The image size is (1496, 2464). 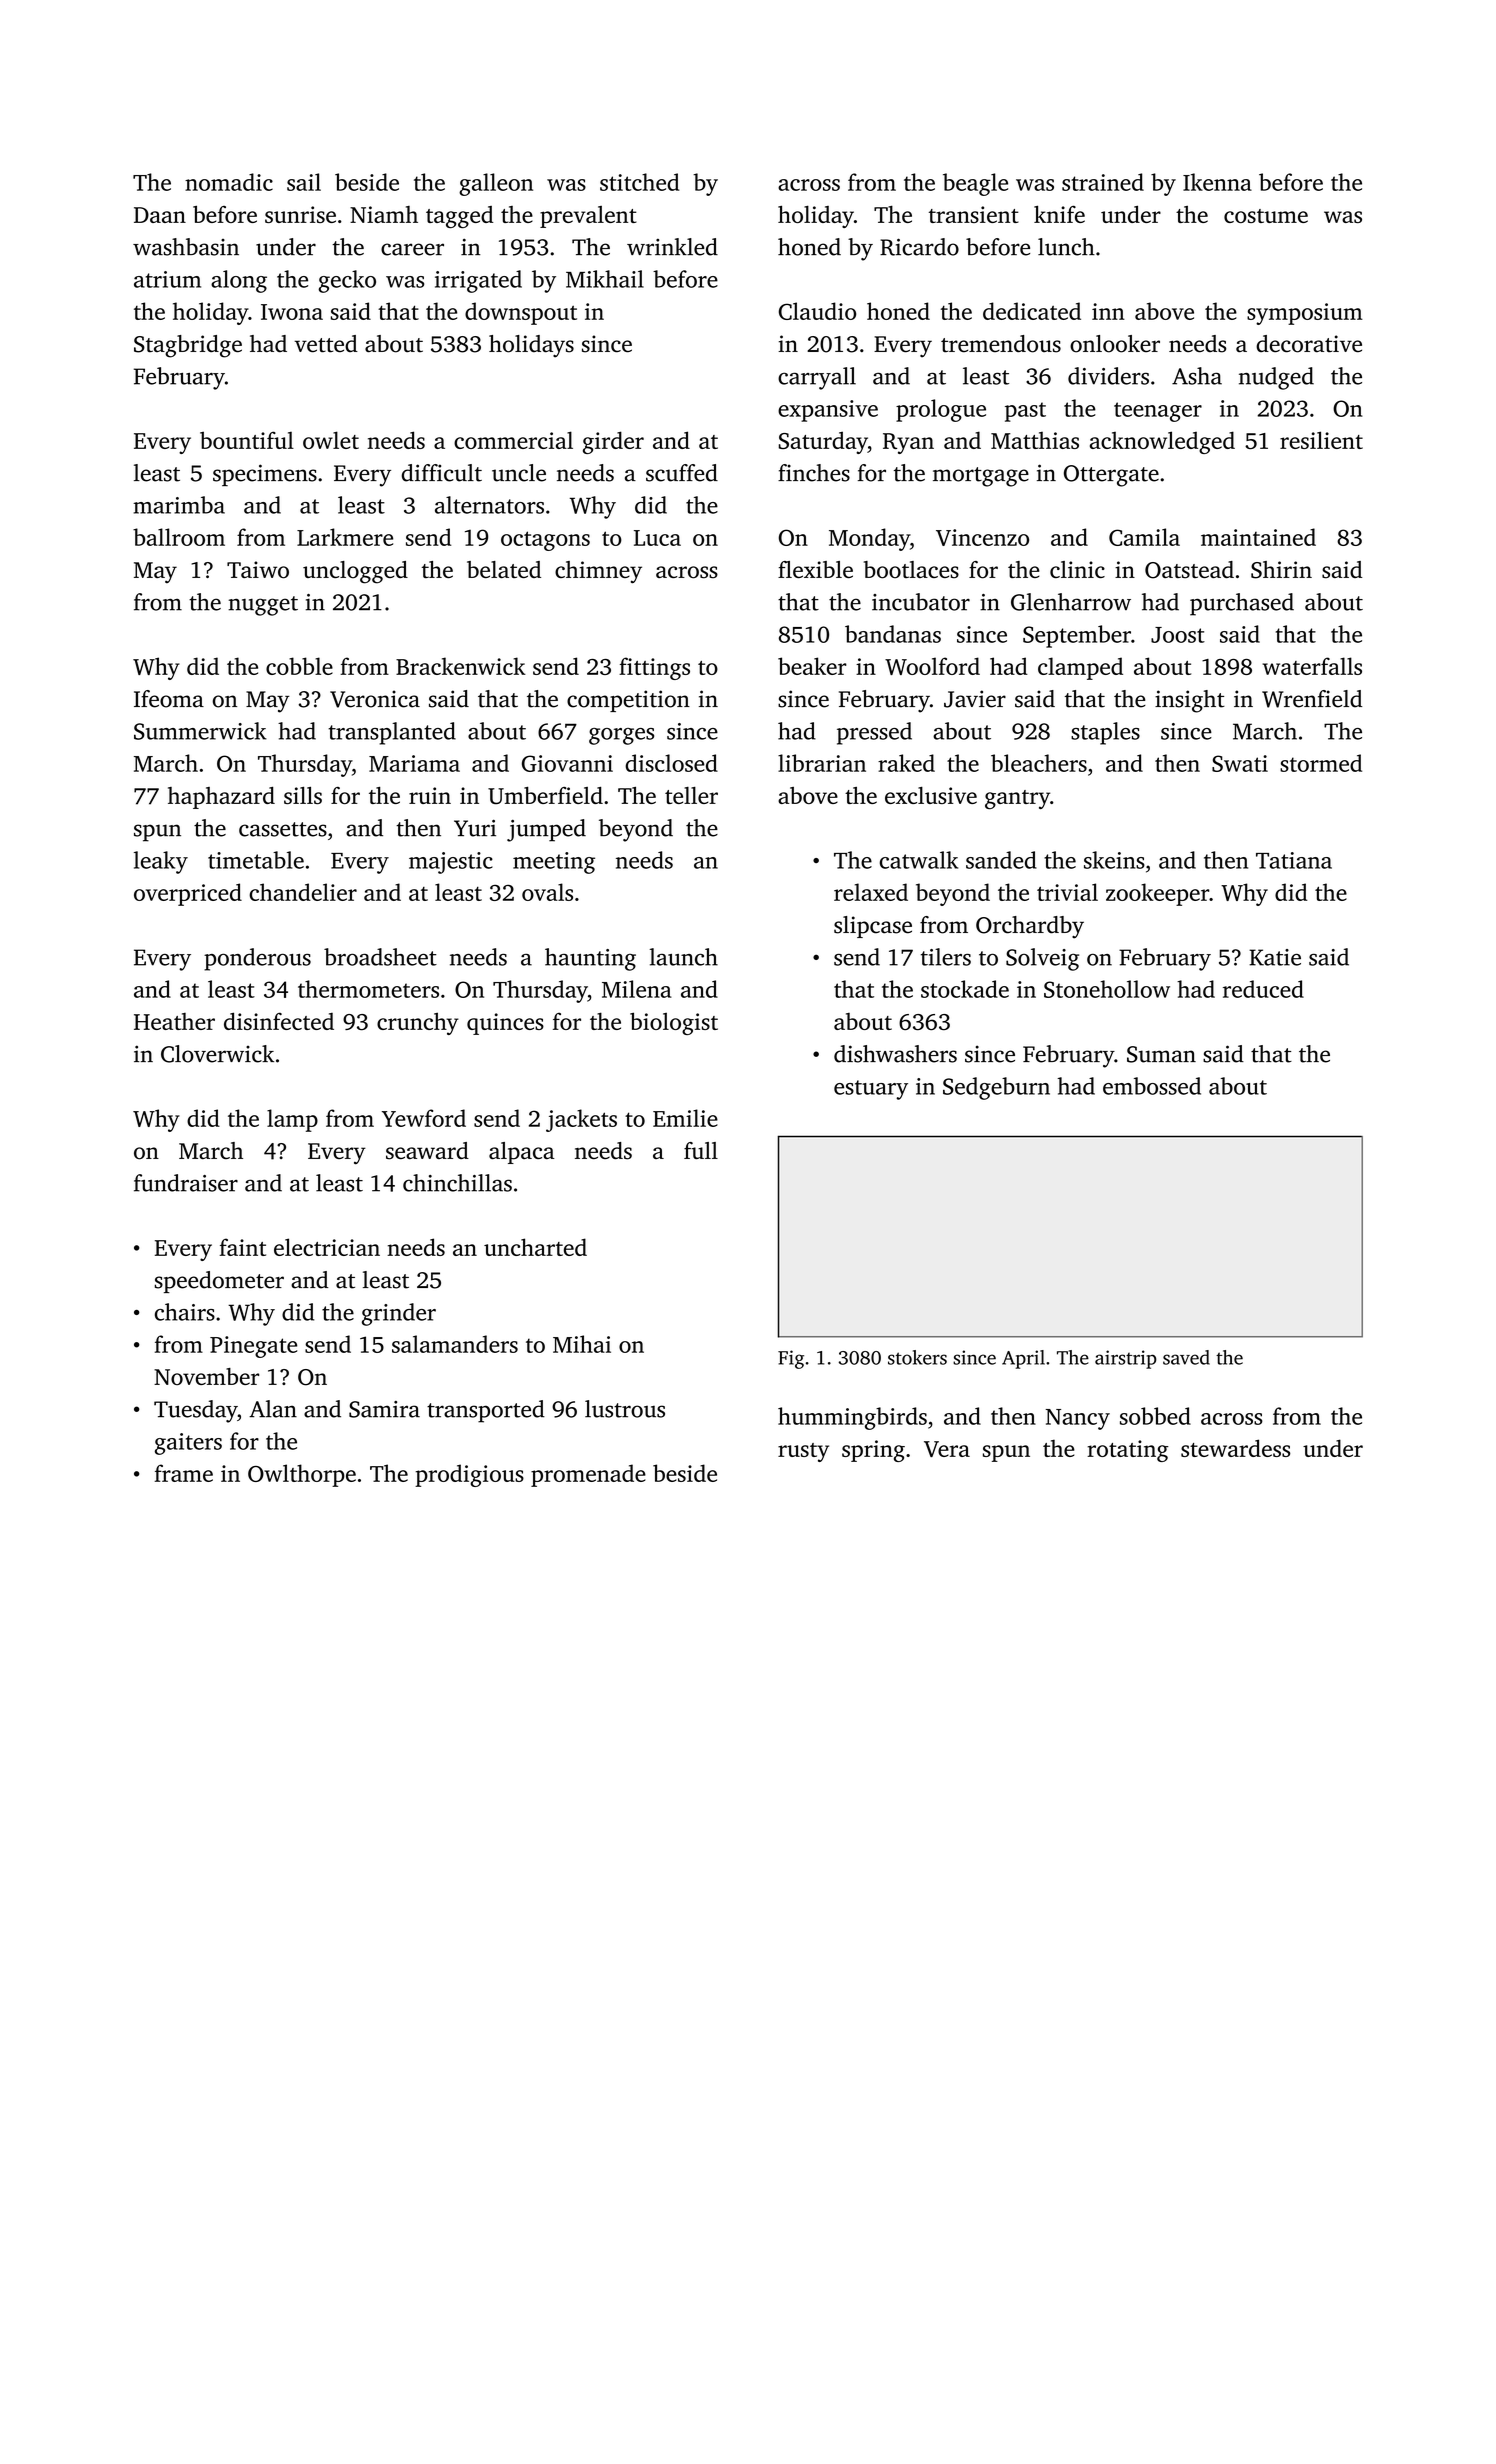 I want to click on cobble, so click(x=299, y=666).
